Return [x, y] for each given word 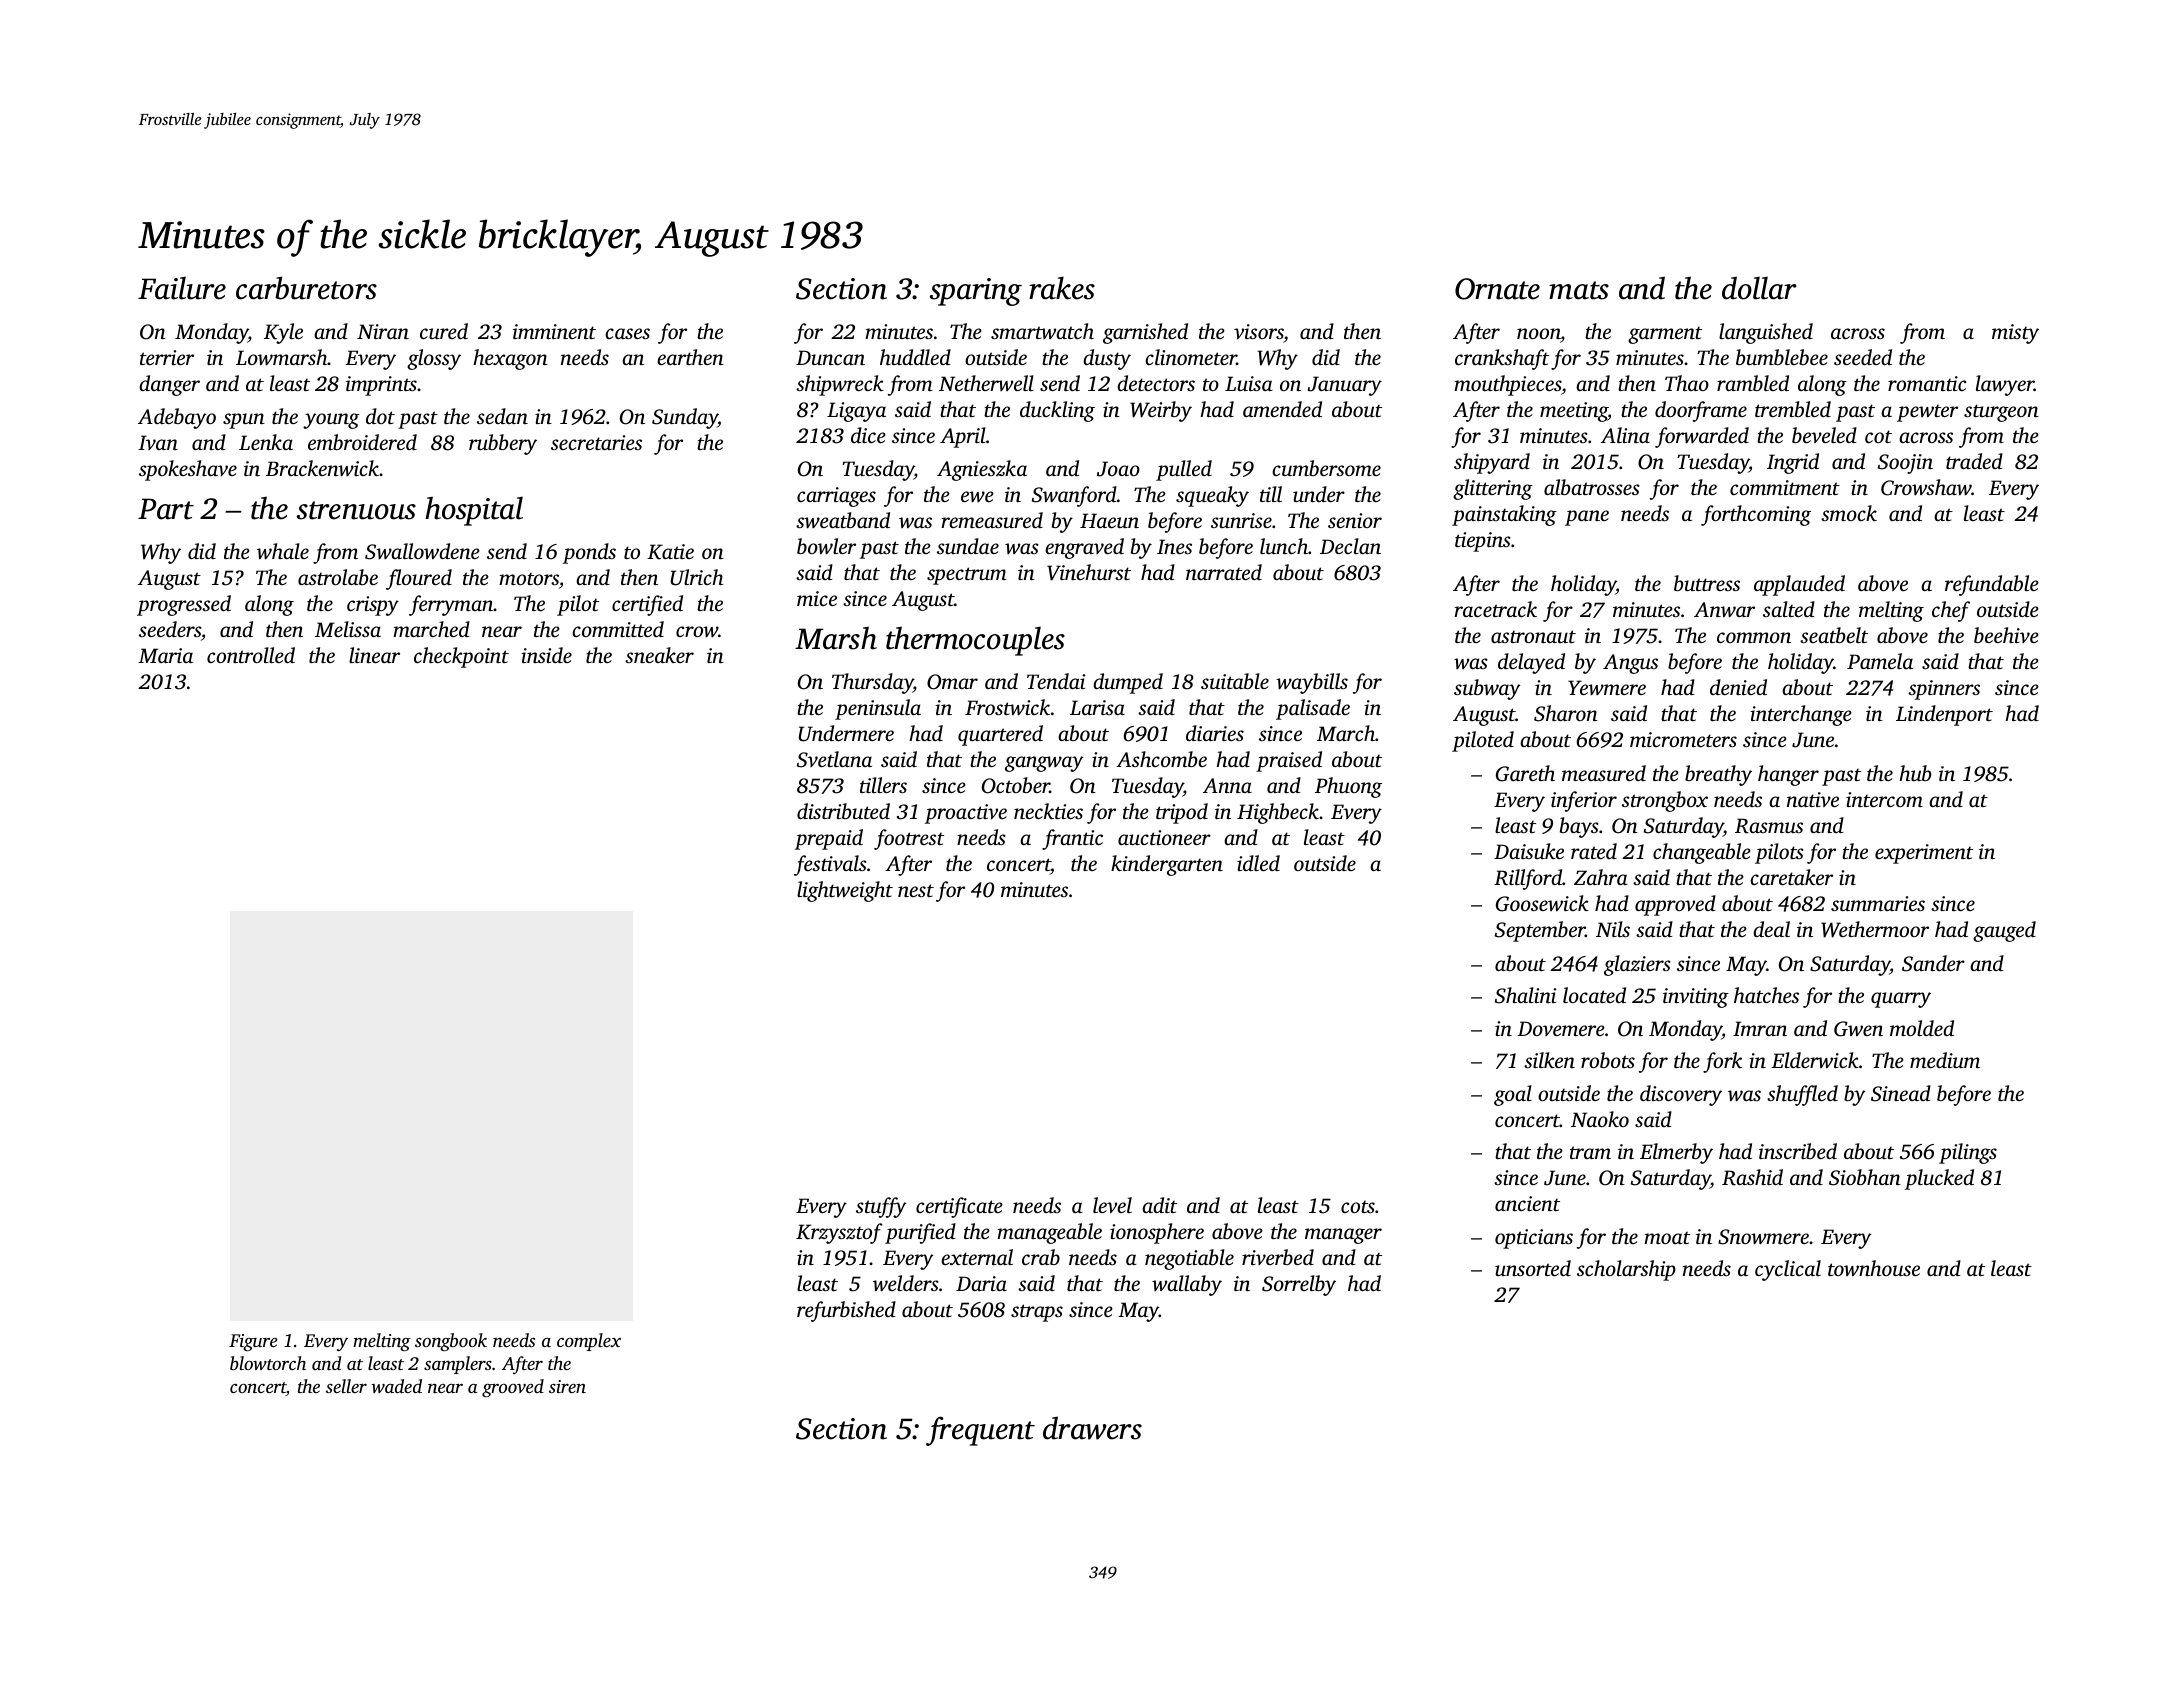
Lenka [266, 442]
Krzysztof [839, 1233]
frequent [980, 1431]
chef [1951, 611]
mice [817, 598]
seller [346, 1386]
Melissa [348, 629]
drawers [1092, 1428]
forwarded [1702, 437]
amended [1282, 409]
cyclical [1788, 1270]
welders [906, 1283]
